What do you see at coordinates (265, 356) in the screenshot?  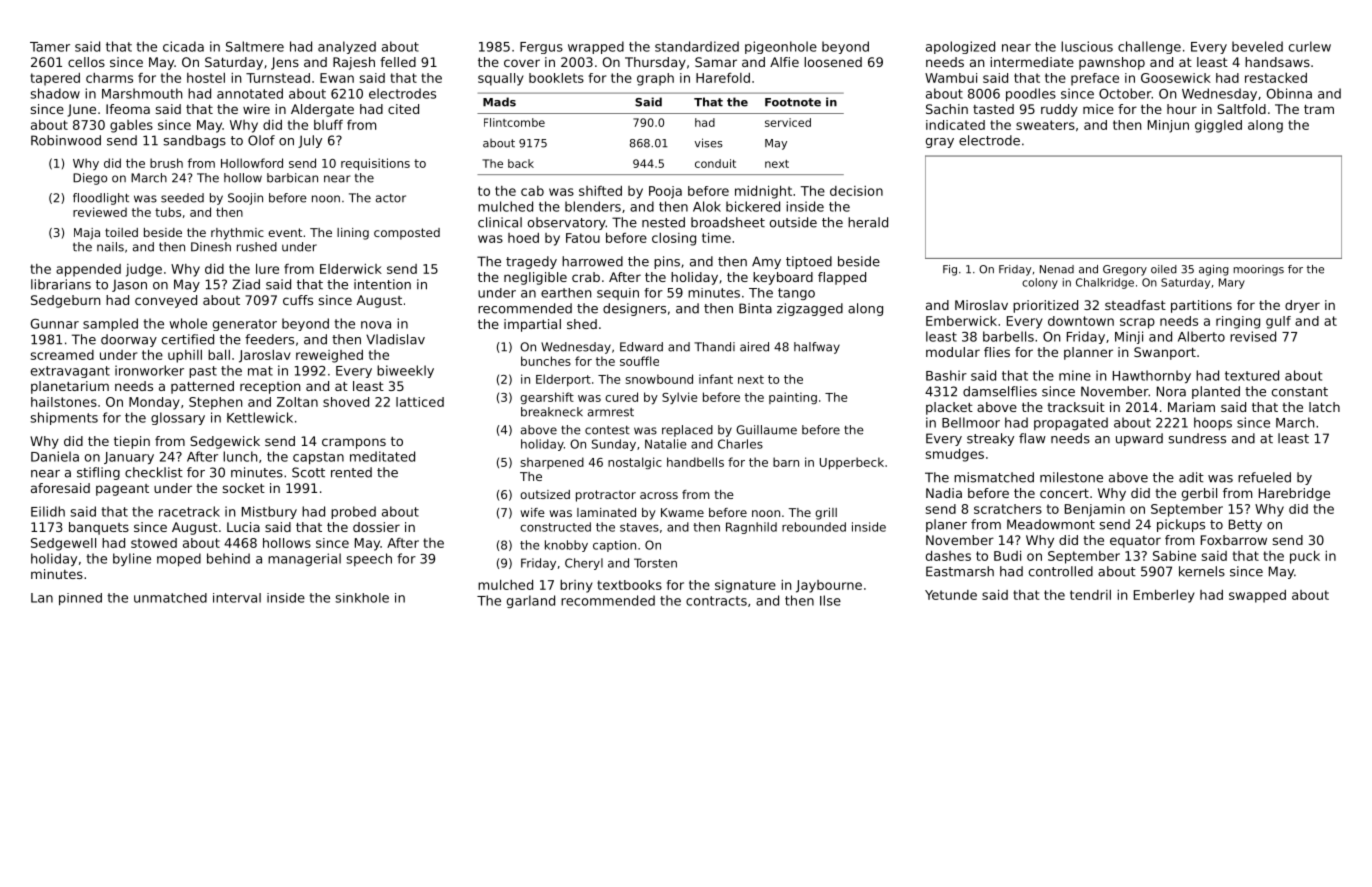 I see `Jaroslav` at bounding box center [265, 356].
